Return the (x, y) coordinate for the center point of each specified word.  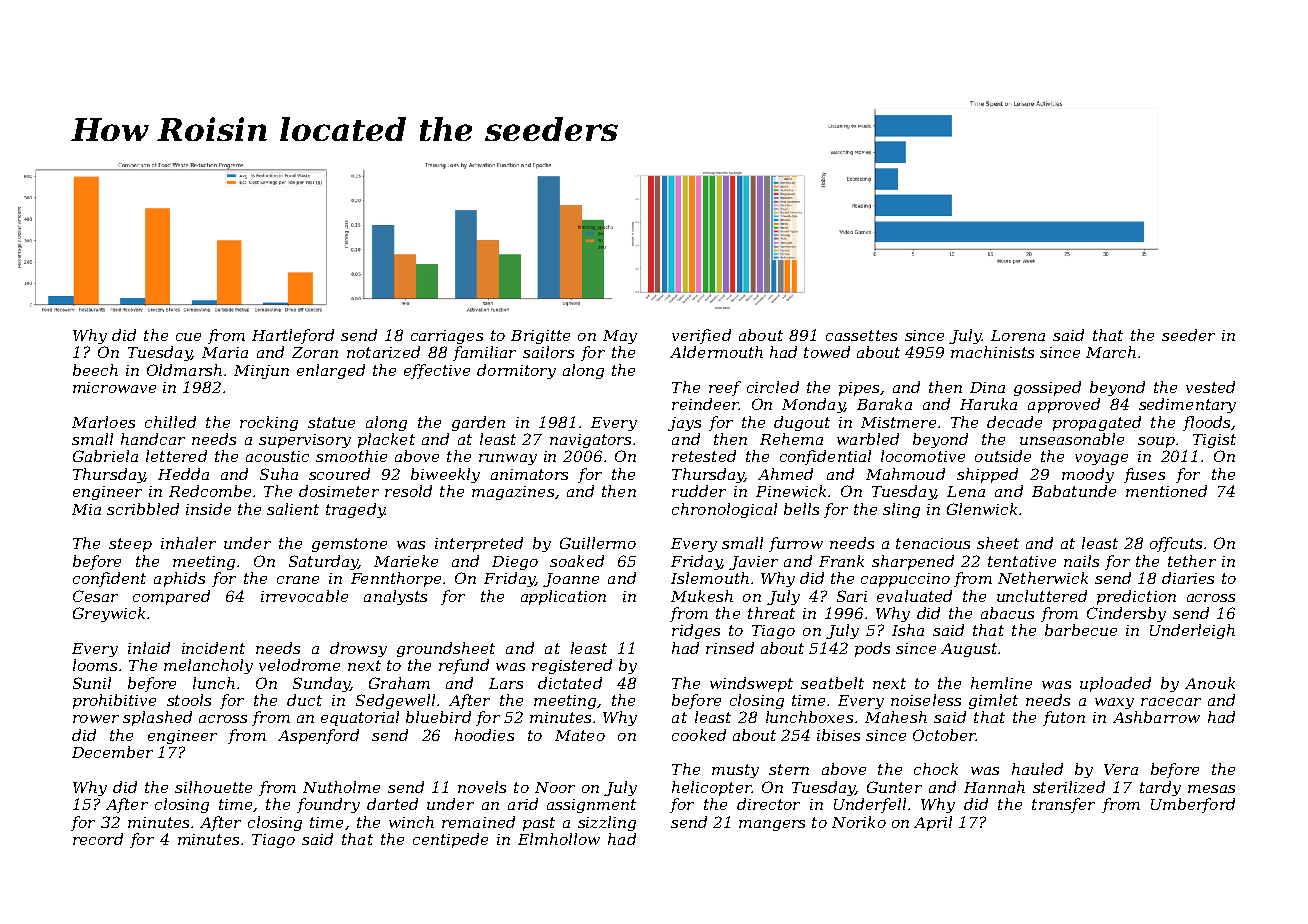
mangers (772, 825)
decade (1014, 422)
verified (701, 336)
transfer (1063, 805)
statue (331, 422)
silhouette (213, 787)
